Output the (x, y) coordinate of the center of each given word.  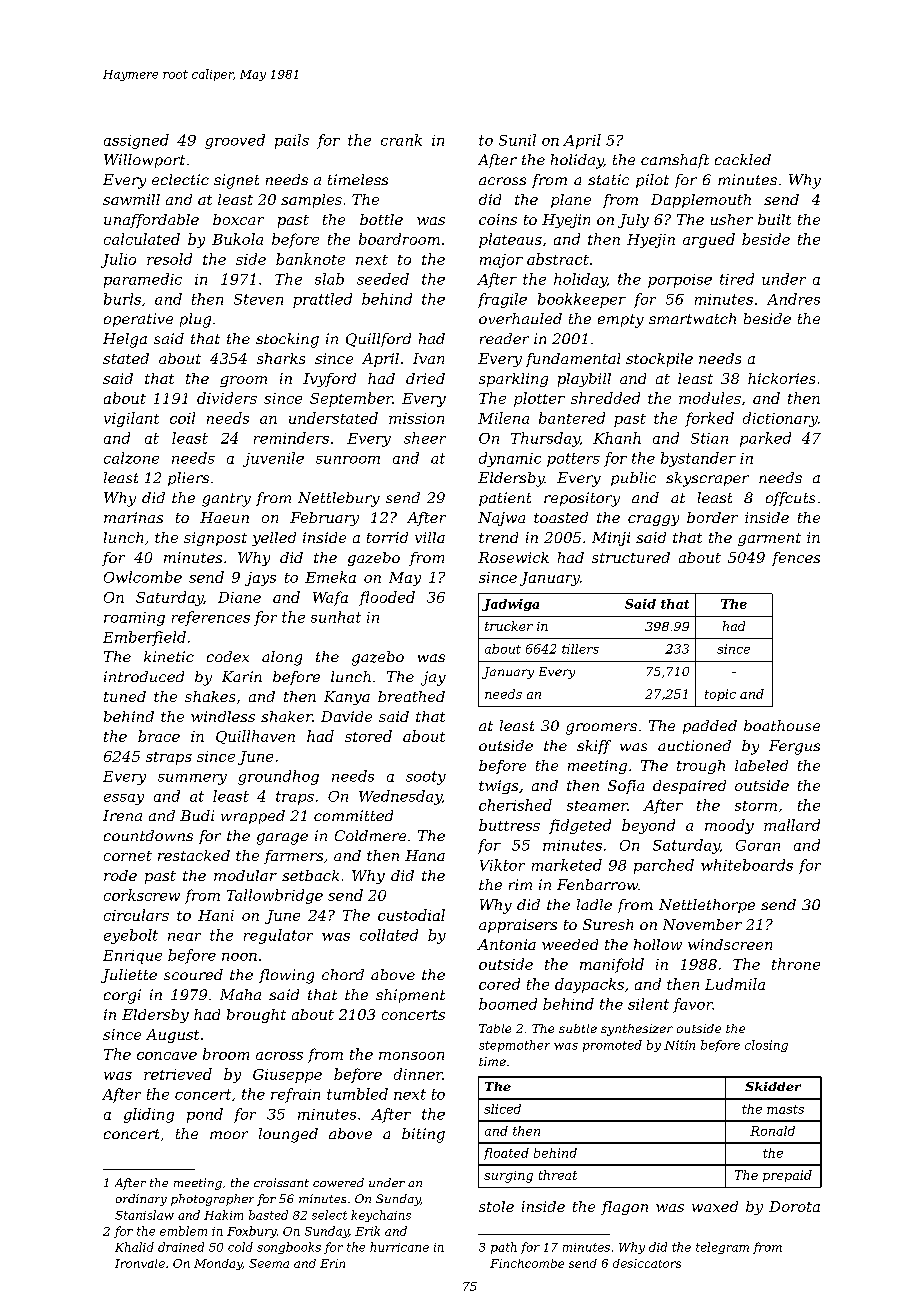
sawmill (131, 199)
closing (766, 1046)
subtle (578, 1028)
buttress (509, 825)
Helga (125, 340)
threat (558, 1175)
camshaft (675, 161)
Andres (793, 299)
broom (226, 1054)
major (501, 261)
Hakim (223, 1215)
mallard (792, 825)
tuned (125, 696)
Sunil (517, 140)
